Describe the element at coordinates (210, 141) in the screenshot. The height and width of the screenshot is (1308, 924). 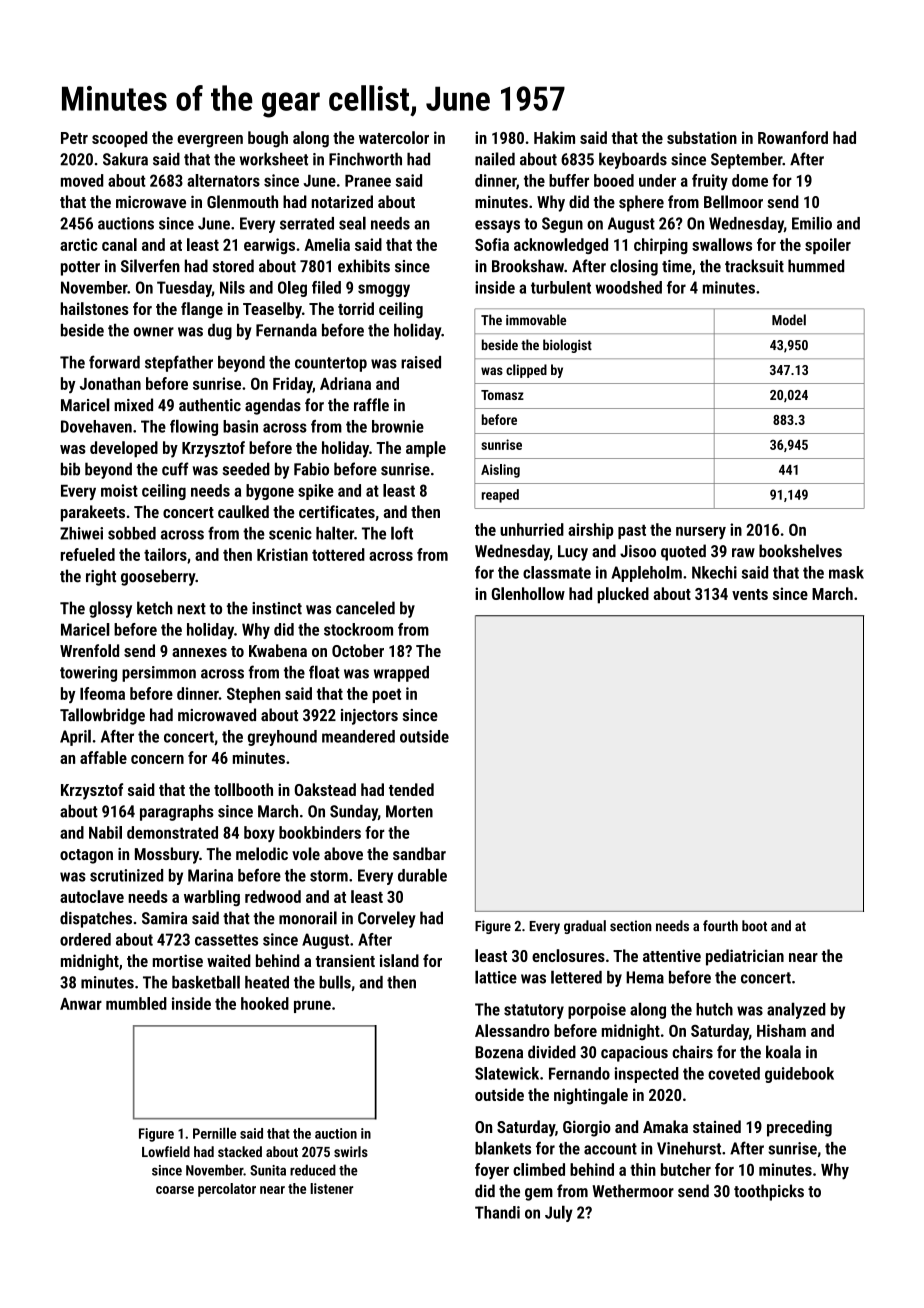
I see `evergreen` at that location.
